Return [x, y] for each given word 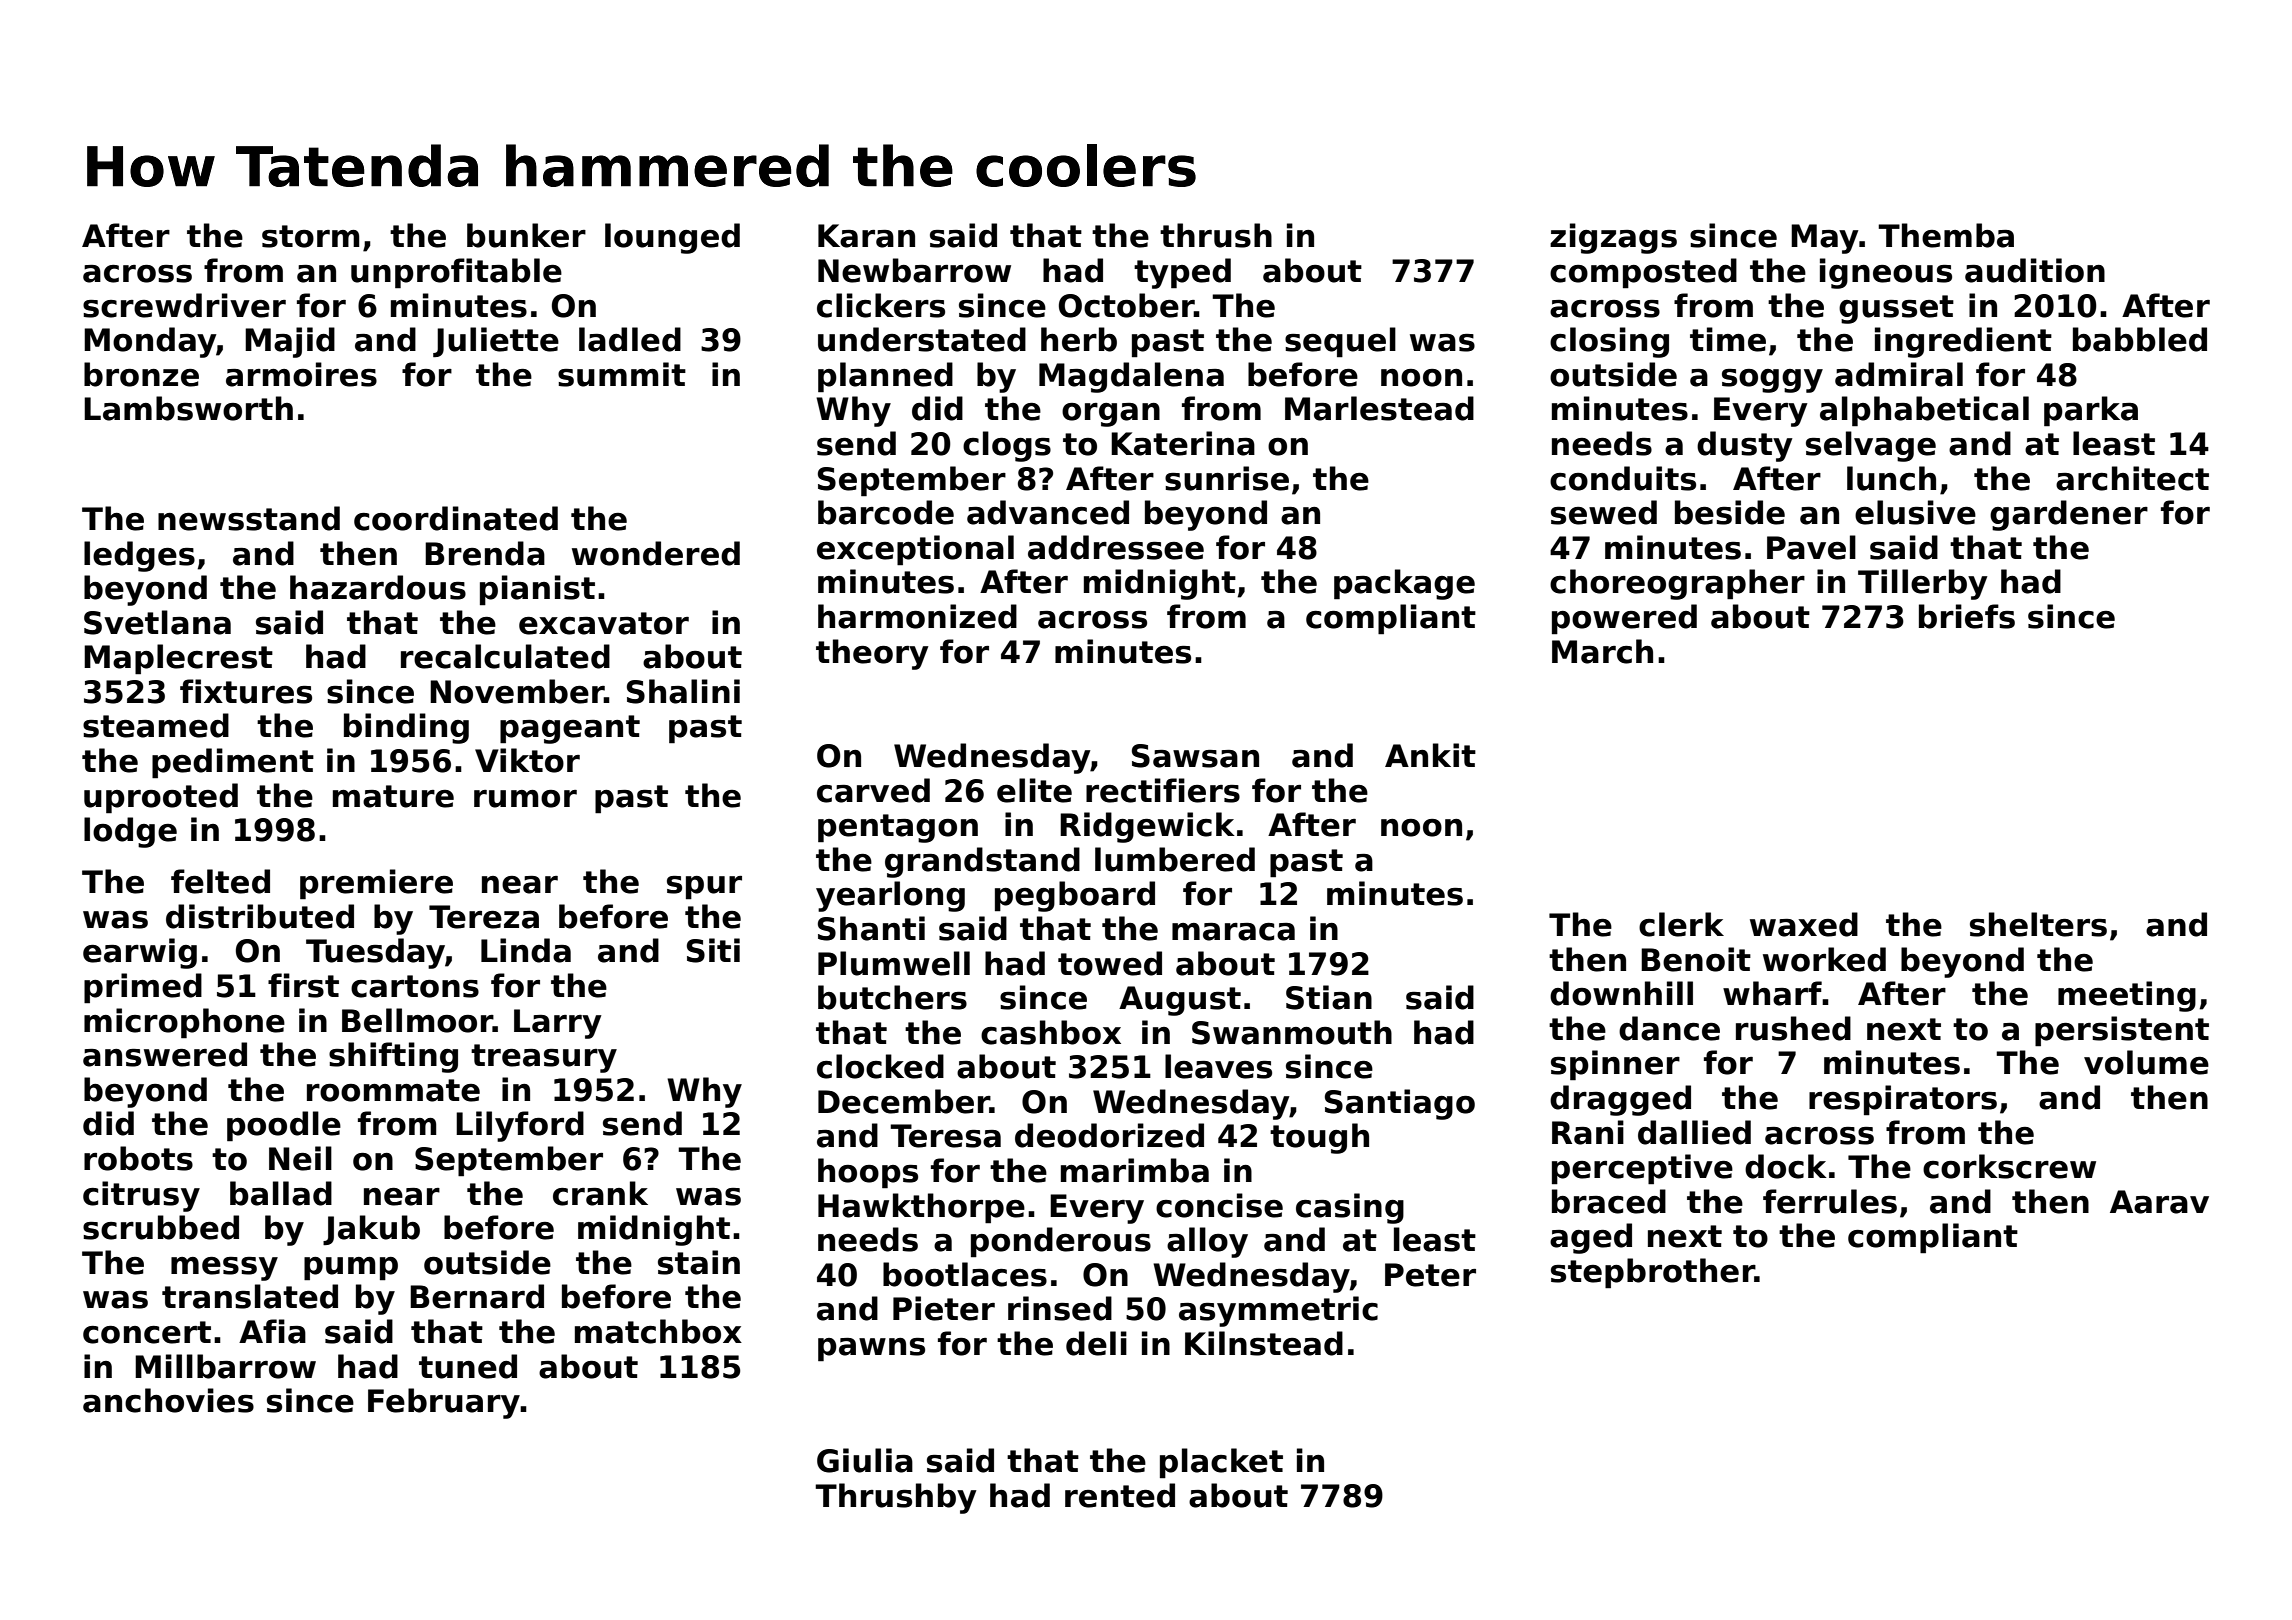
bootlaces [965, 1274]
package [1404, 584]
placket [1221, 1463]
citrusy [141, 1196]
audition [2035, 270]
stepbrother [1653, 1273]
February [444, 1403]
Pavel [1811, 547]
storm [311, 236]
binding [406, 728]
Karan [866, 236]
